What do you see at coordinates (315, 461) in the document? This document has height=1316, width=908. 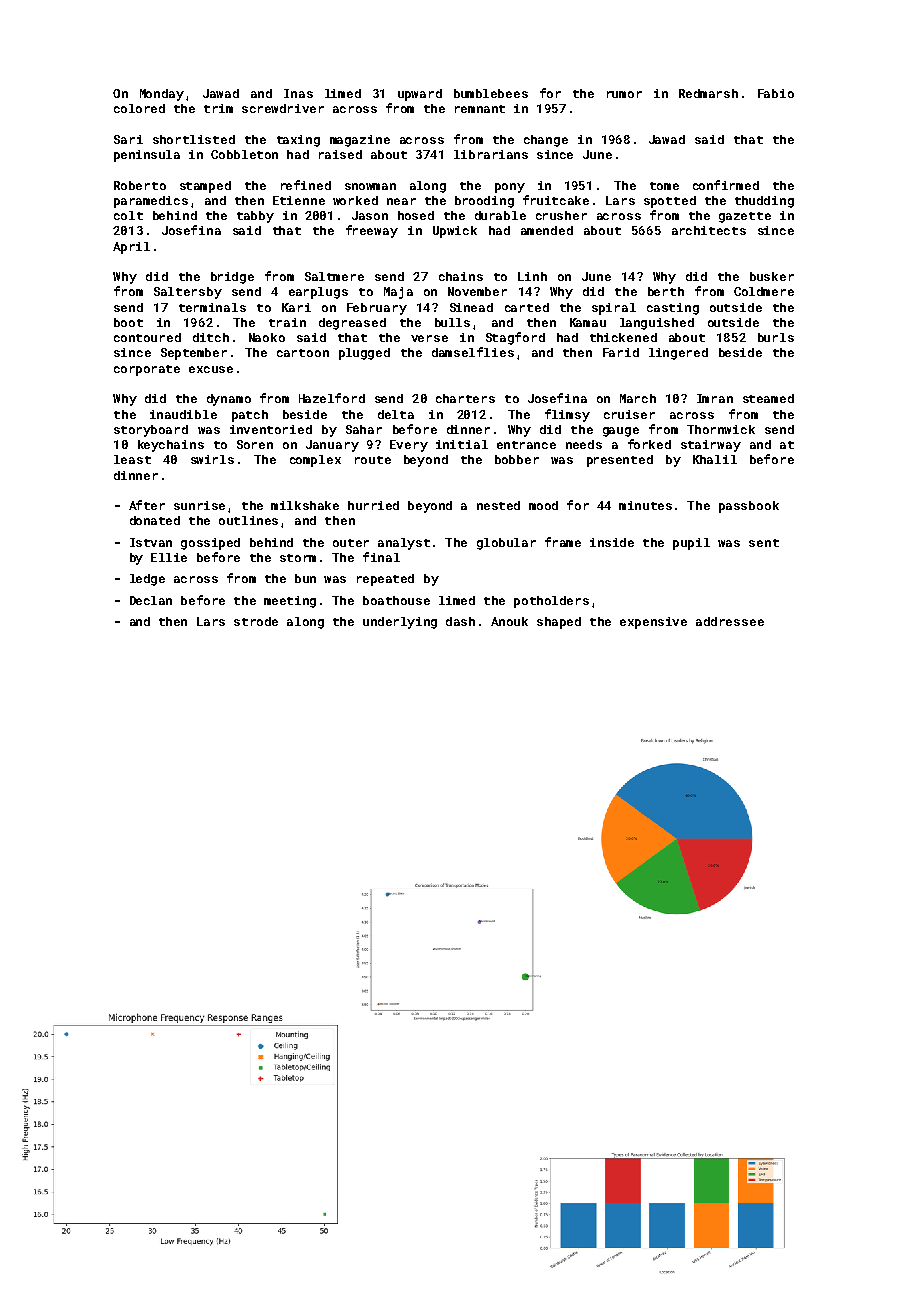 I see `complex` at bounding box center [315, 461].
